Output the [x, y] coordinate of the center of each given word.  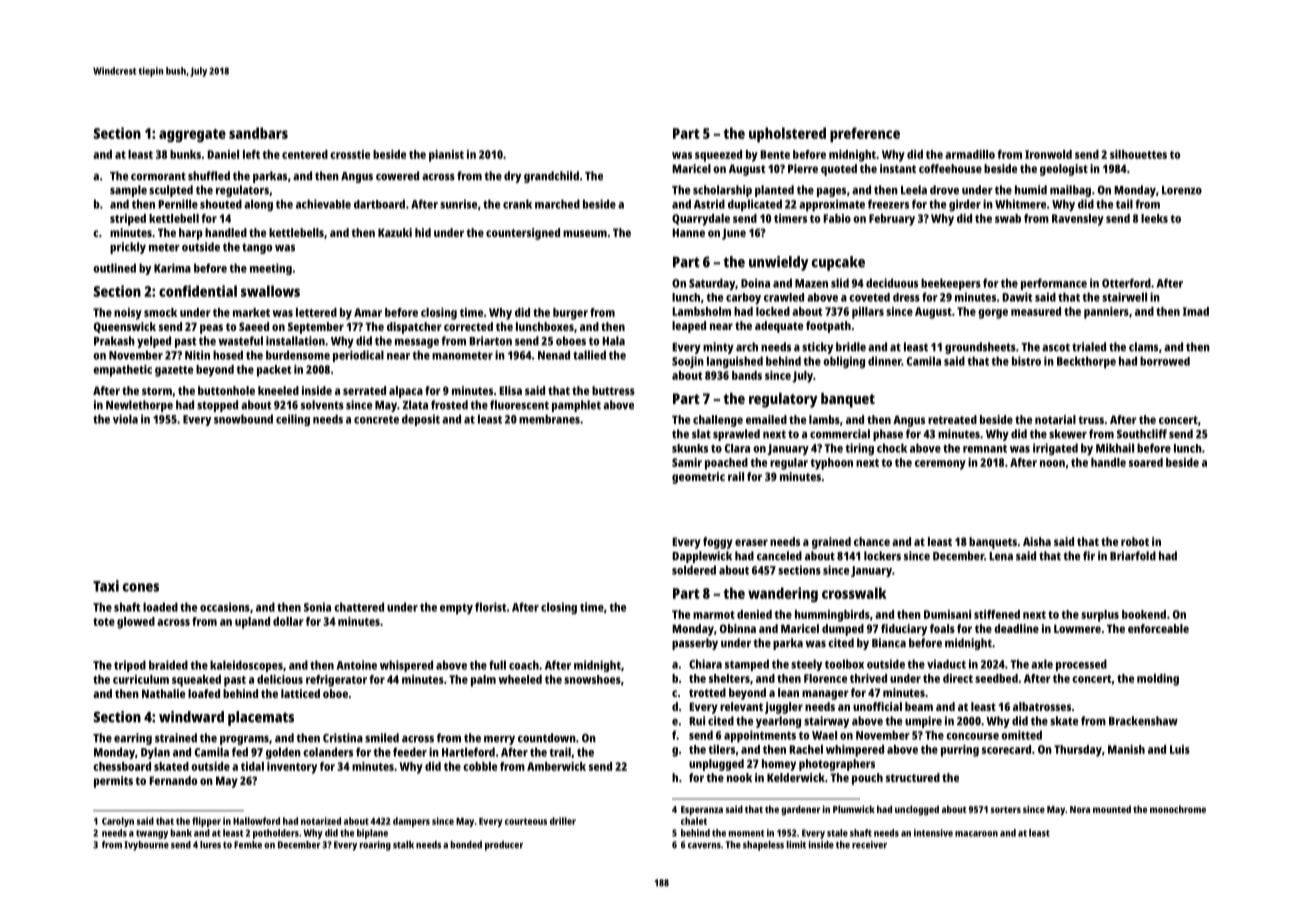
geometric [698, 478]
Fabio [837, 218]
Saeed [254, 326]
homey [779, 765]
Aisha [1037, 541]
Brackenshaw [1143, 721]
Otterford [1126, 283]
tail [1124, 204]
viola [125, 419]
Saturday [712, 284]
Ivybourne [146, 846]
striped [128, 220]
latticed [300, 693]
